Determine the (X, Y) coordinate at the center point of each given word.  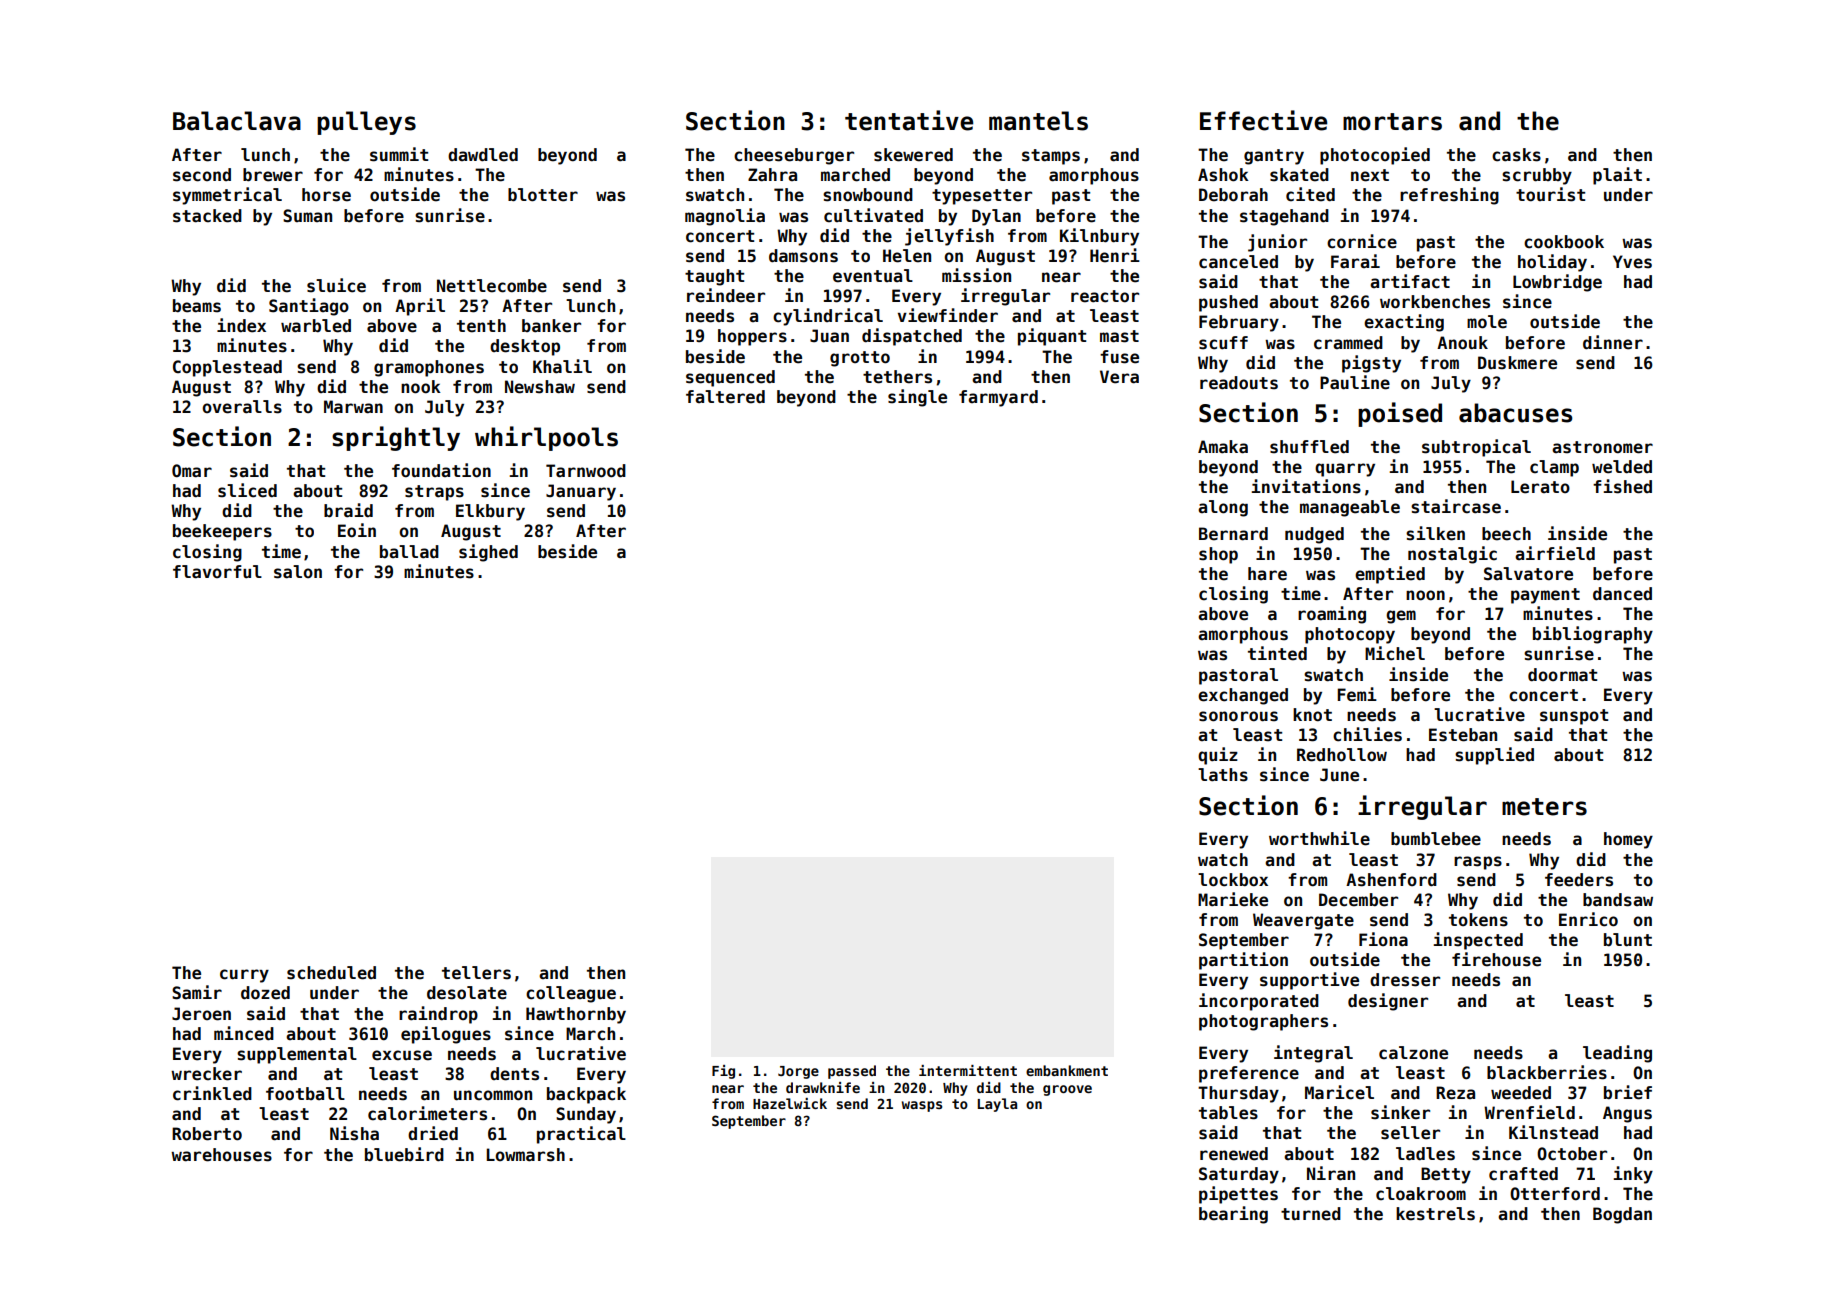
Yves (1632, 262)
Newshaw (540, 387)
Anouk (1462, 343)
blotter (543, 195)
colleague (571, 994)
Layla (997, 1105)
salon (298, 572)
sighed (488, 553)
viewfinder (948, 315)
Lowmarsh (526, 1155)
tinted (1277, 653)
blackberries (1547, 1072)
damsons (803, 256)
